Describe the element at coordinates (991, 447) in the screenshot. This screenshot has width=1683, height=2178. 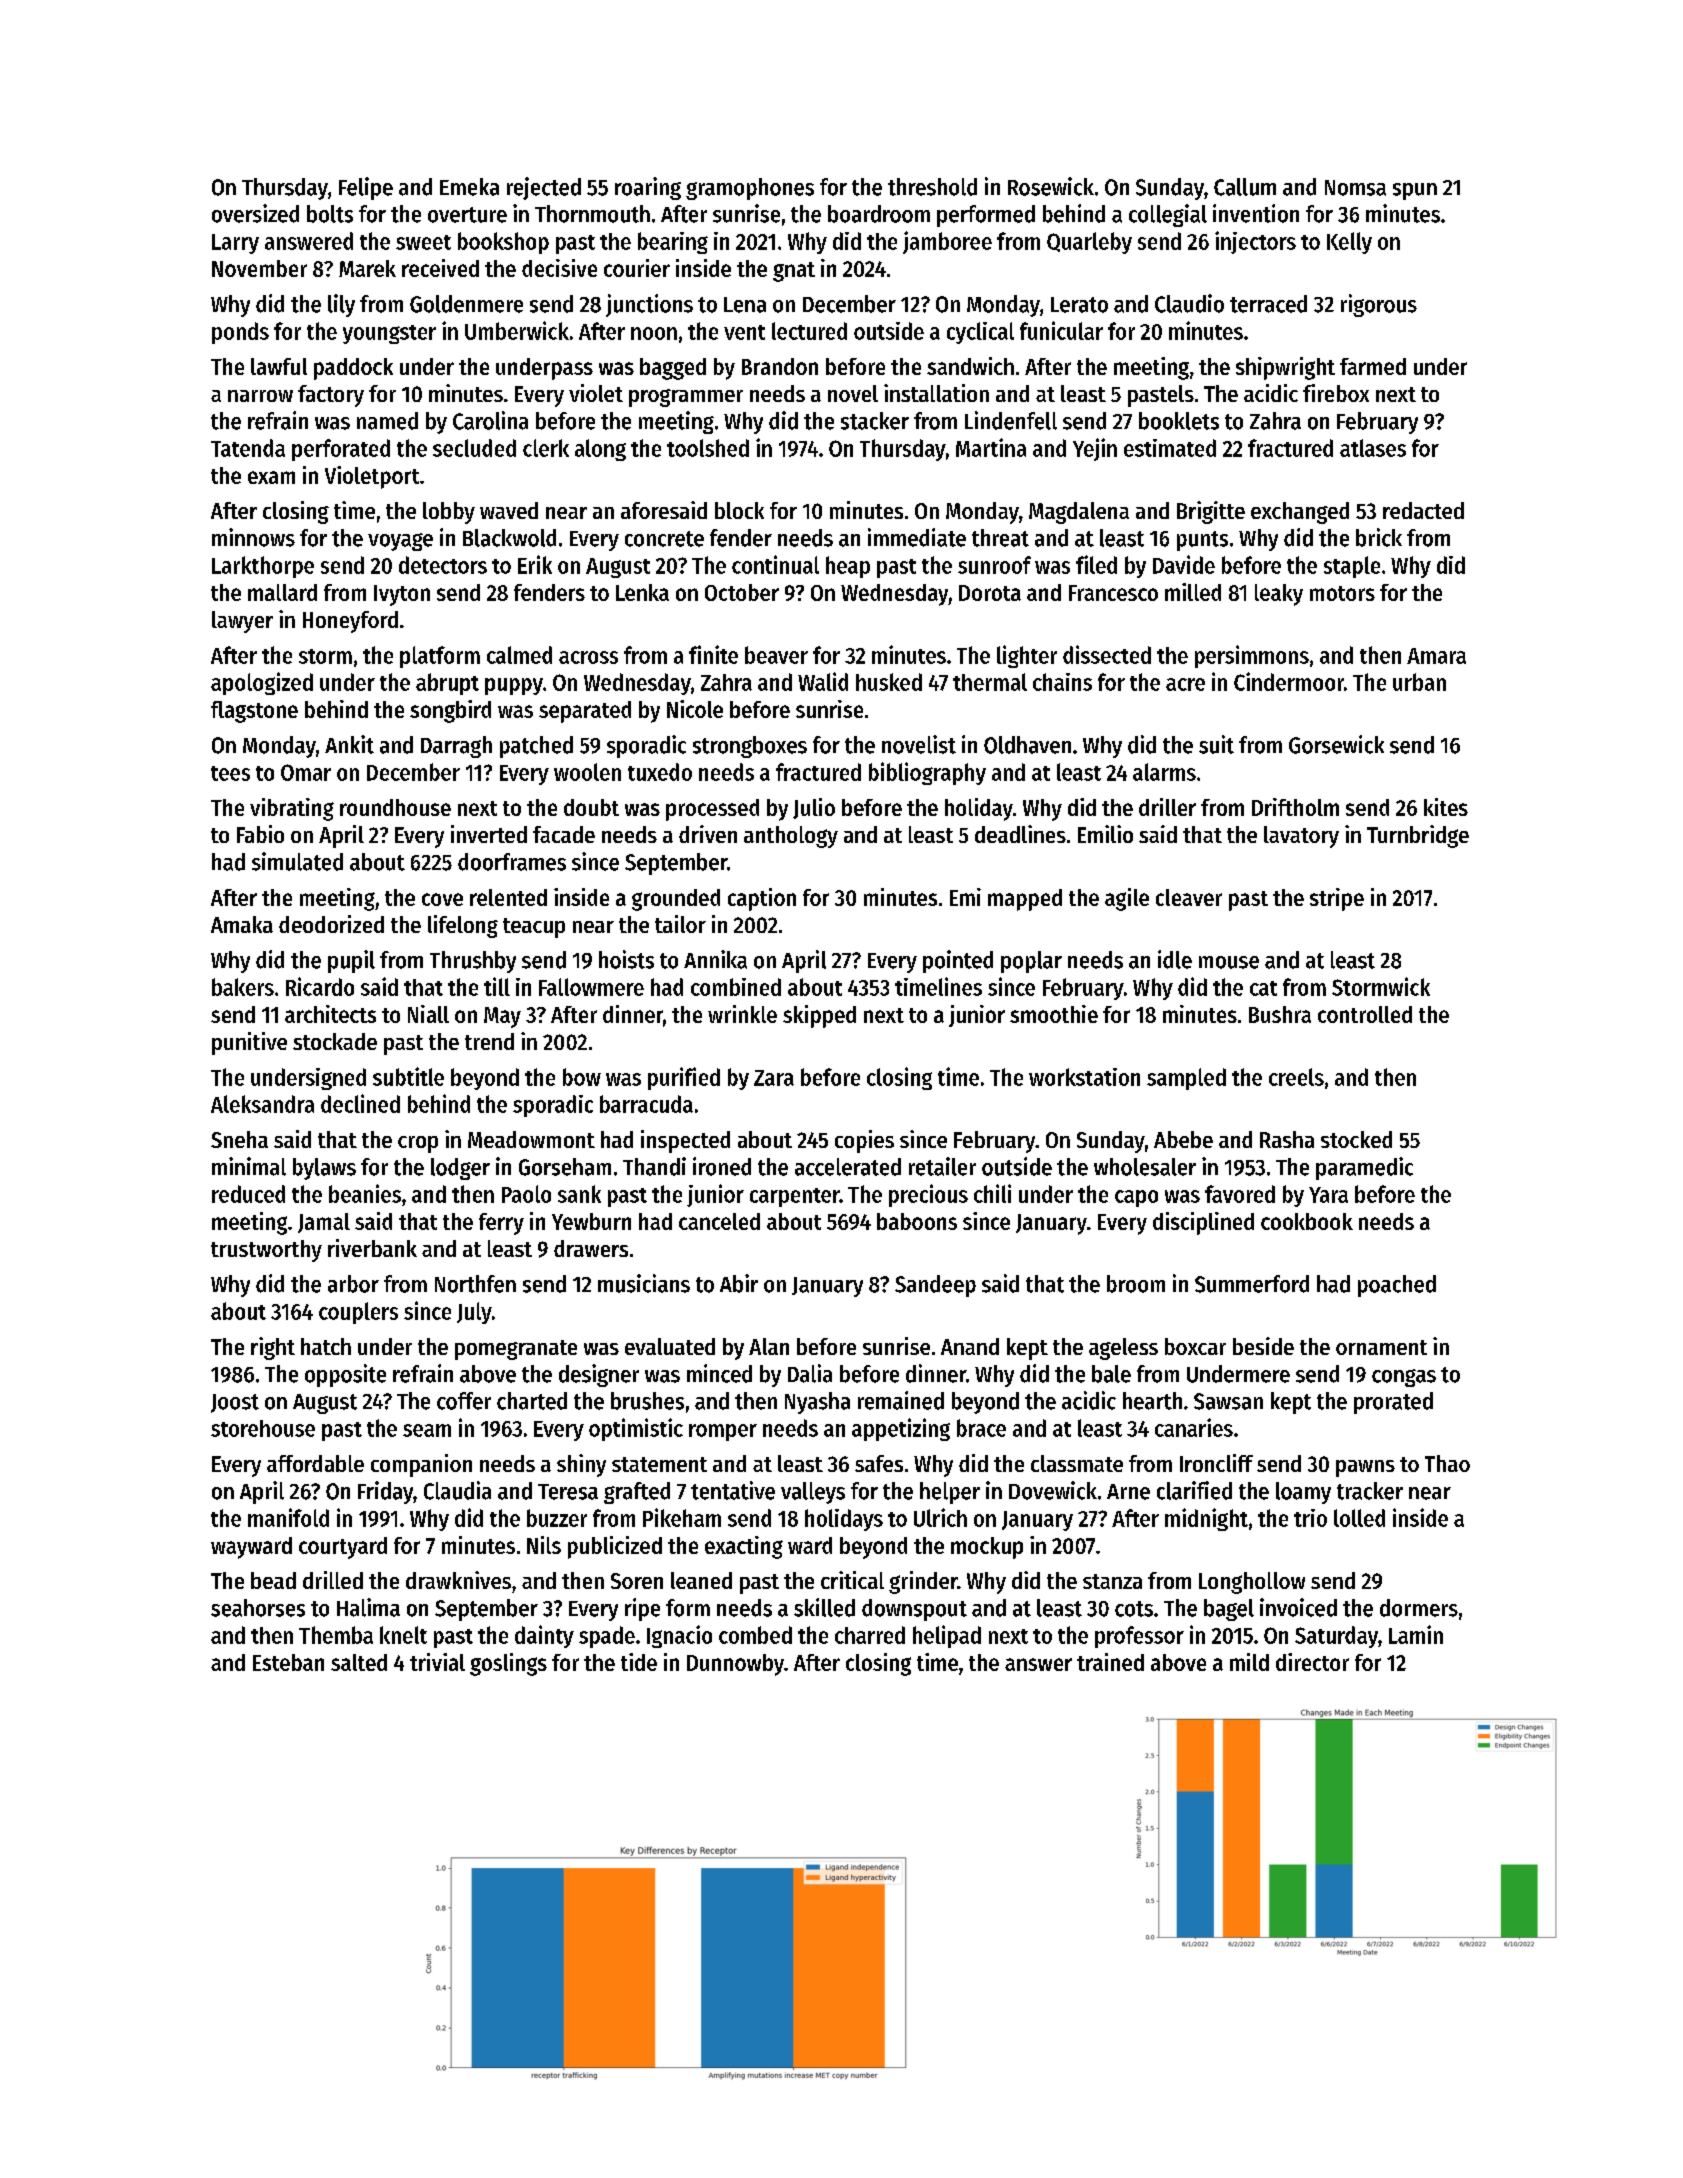
I see `Martina` at that location.
